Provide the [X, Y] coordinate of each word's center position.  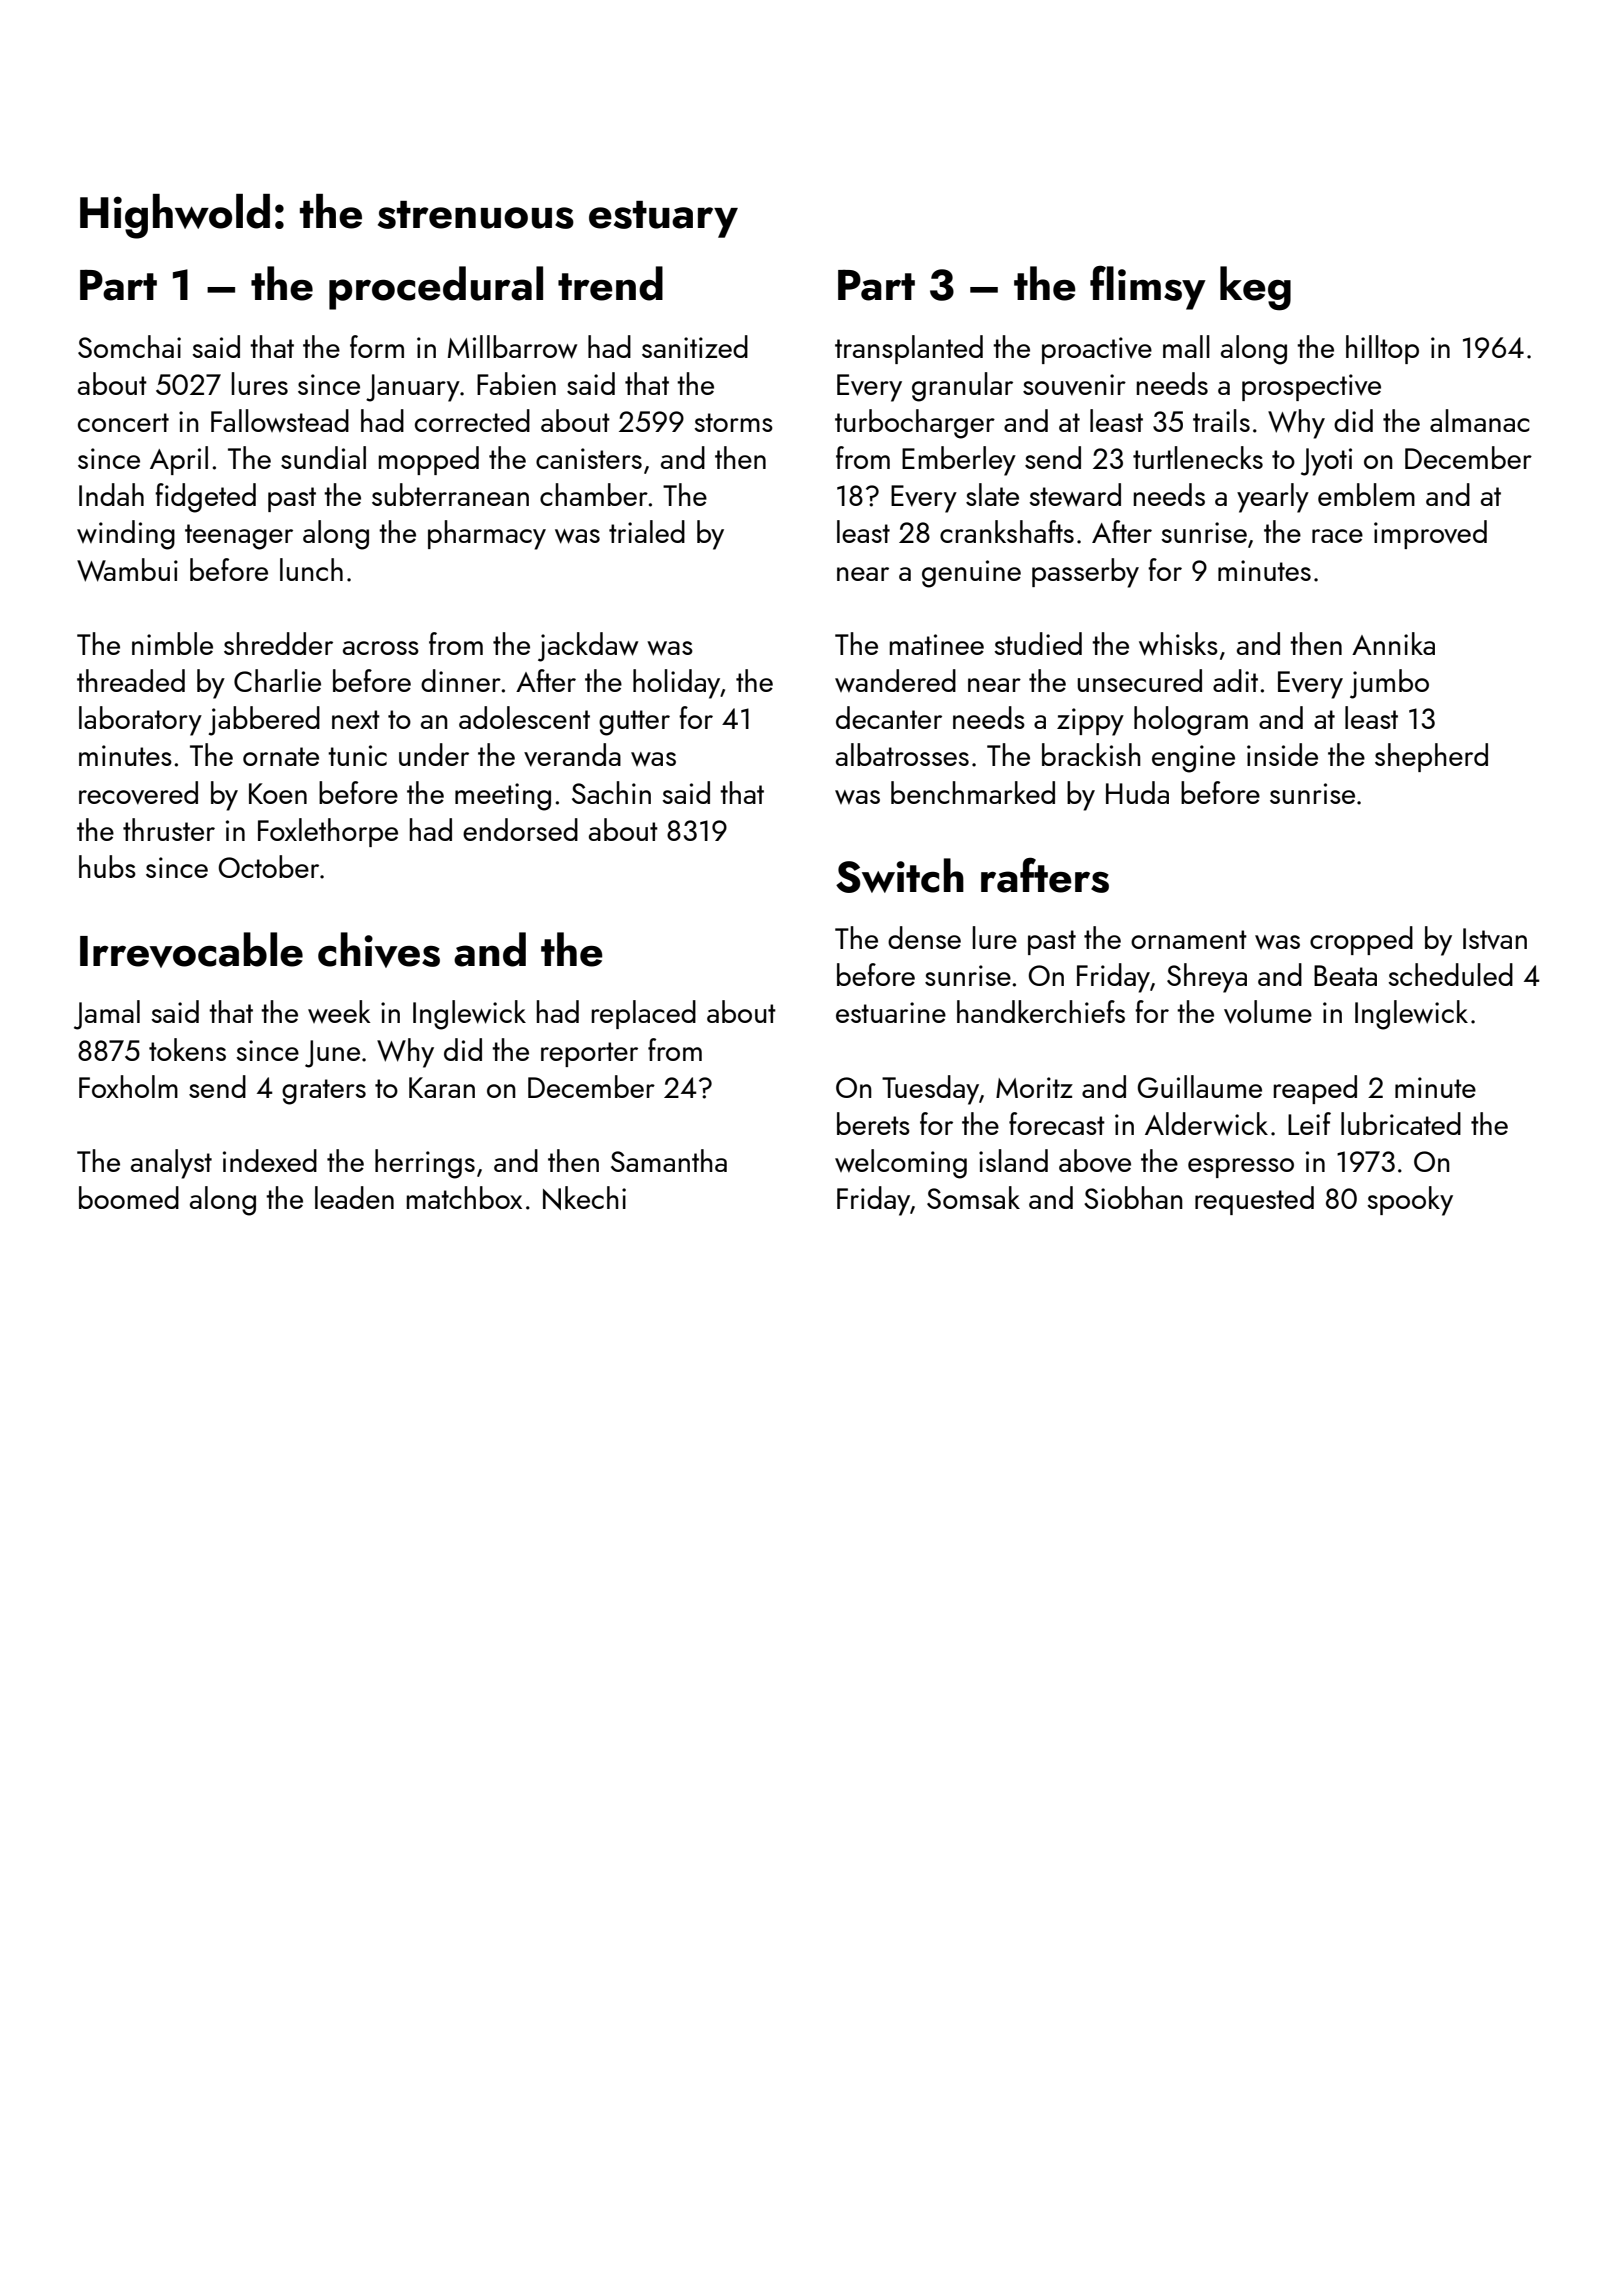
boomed [129, 1197]
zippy [1090, 722]
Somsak [973, 1197]
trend [610, 283]
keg [1255, 288]
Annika [1393, 643]
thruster [169, 829]
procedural [436, 288]
